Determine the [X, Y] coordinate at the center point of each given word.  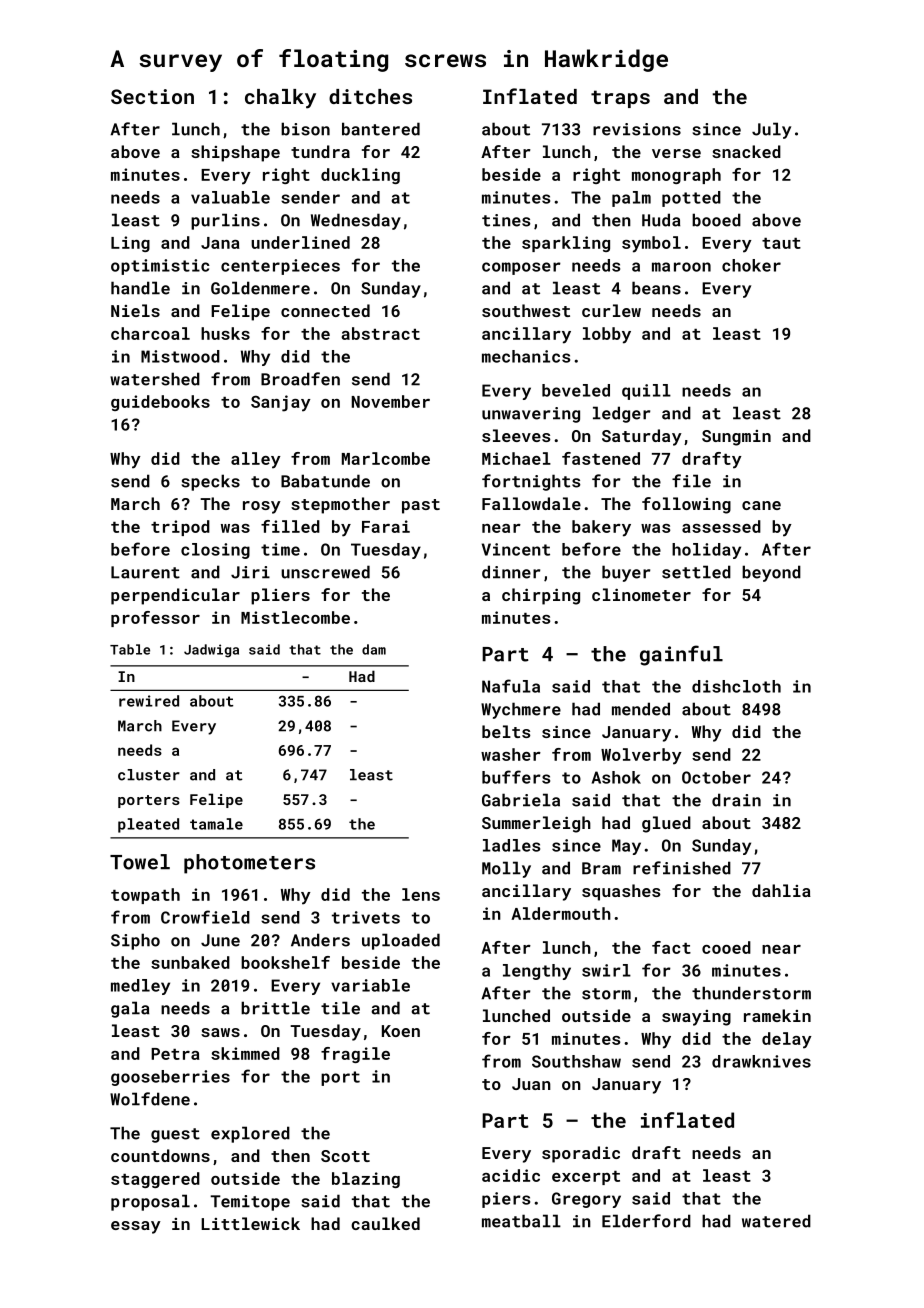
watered [776, 1221]
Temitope [250, 1203]
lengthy [537, 972]
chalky [280, 99]
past [421, 506]
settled [696, 572]
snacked [746, 151]
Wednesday [356, 221]
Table [130, 649]
